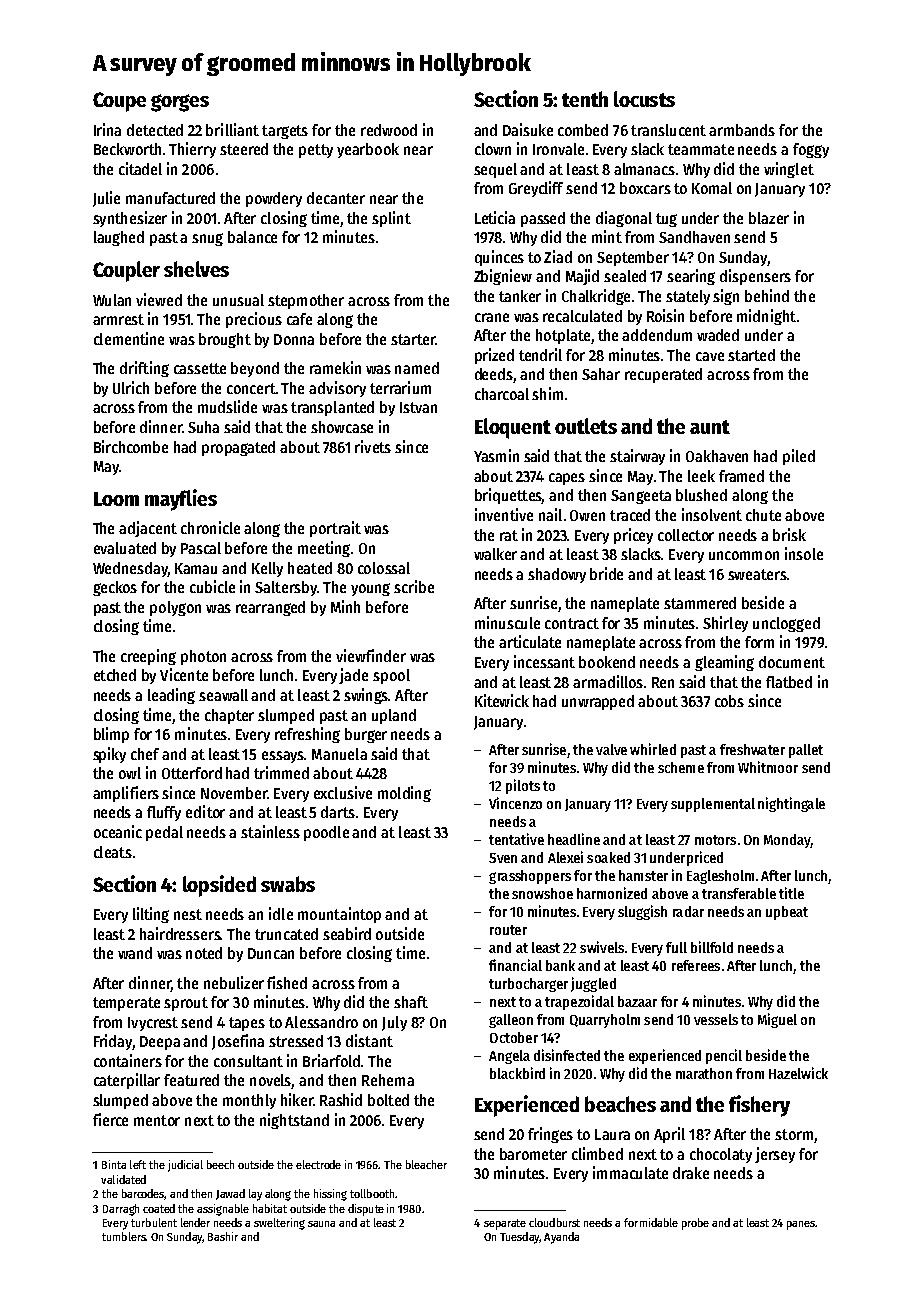  I want to click on bank, so click(560, 965).
